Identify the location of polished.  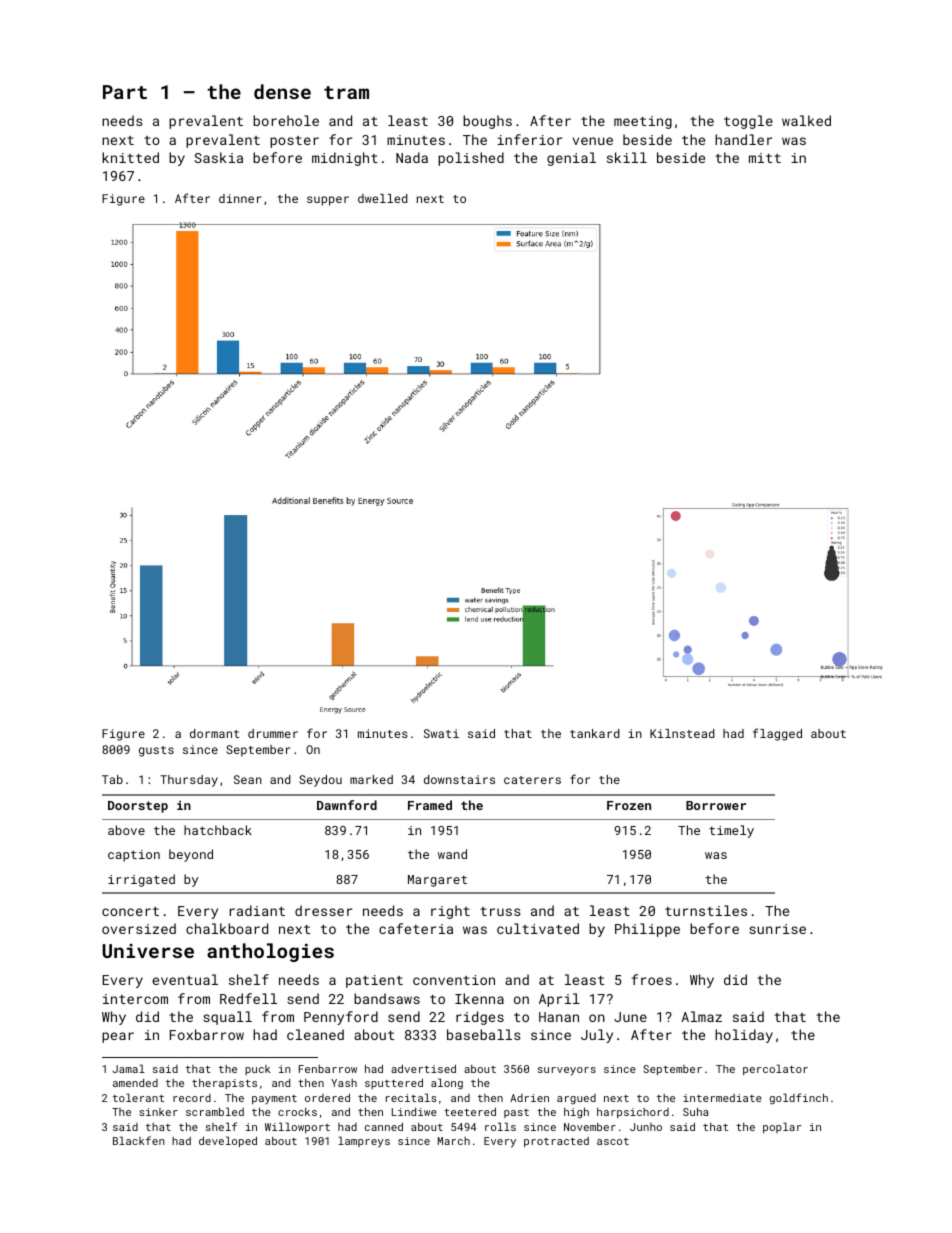
(471, 159).
